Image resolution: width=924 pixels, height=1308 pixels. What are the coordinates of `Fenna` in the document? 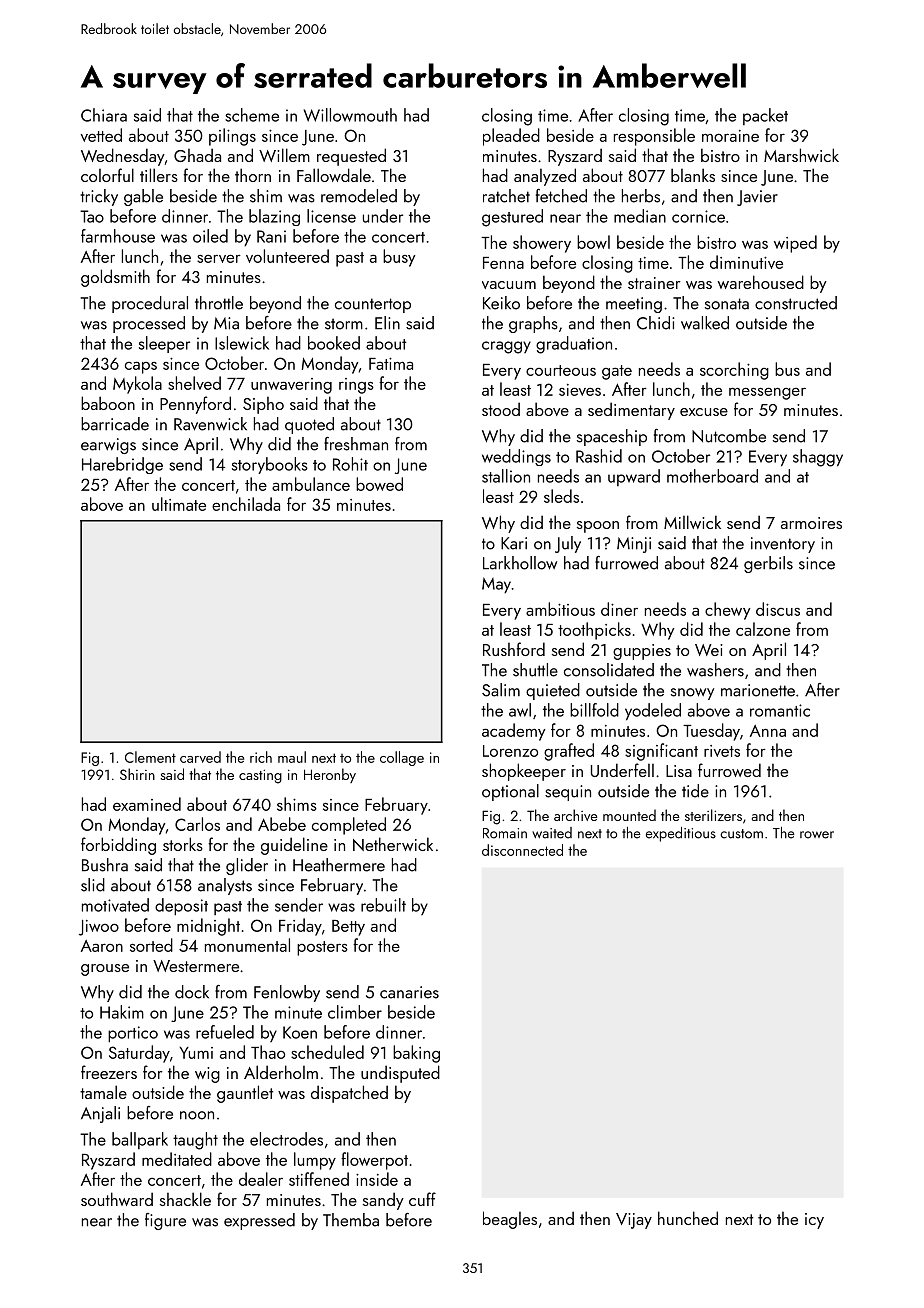 It's located at (503, 263).
